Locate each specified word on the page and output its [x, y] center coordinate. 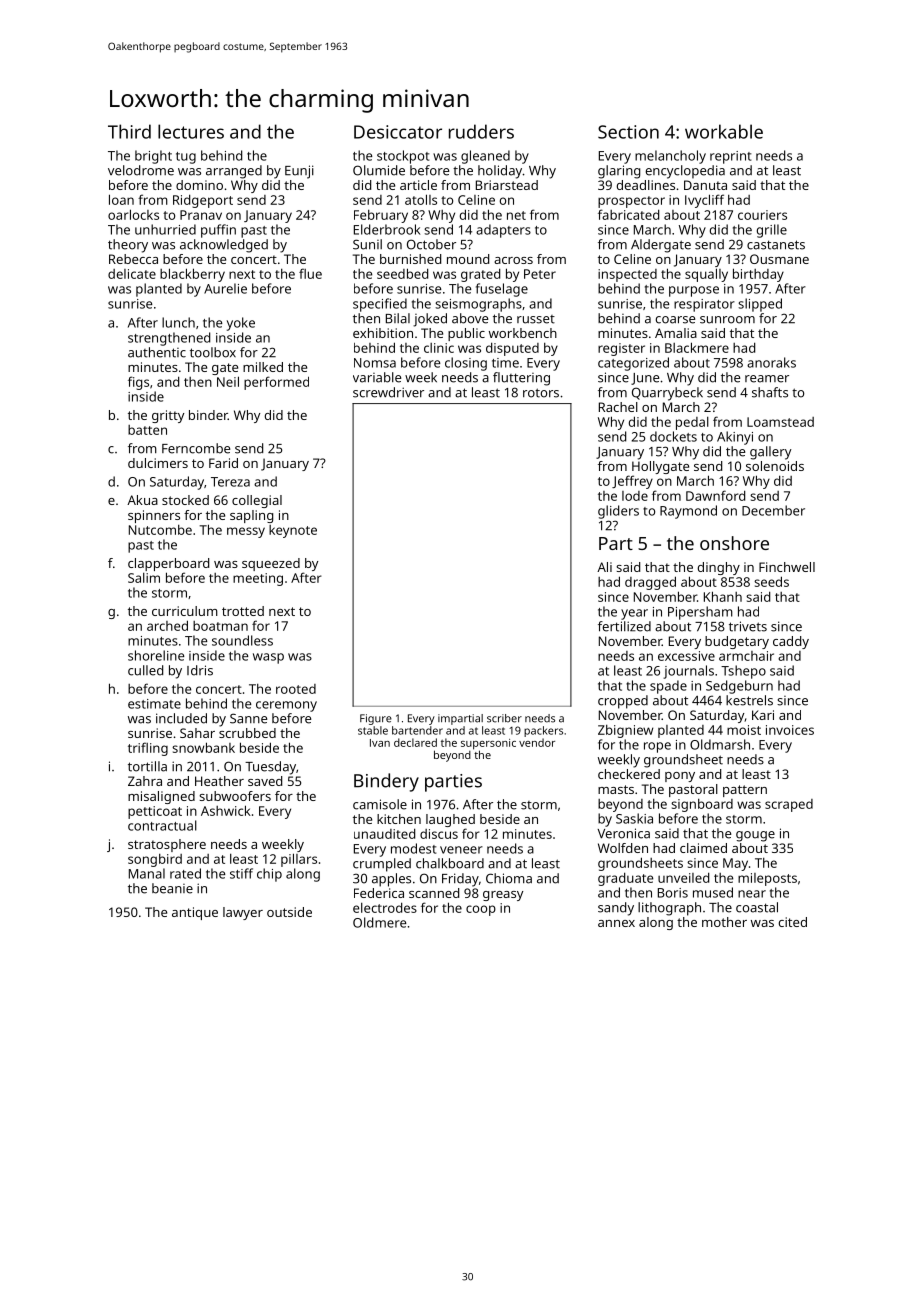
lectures [191, 131]
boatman [220, 626]
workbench [523, 333]
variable [377, 377]
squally [706, 275]
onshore [734, 543]
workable [724, 131]
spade [668, 687]
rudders [481, 131]
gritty [168, 416]
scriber [504, 718]
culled [145, 670]
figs [138, 383]
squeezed [271, 564]
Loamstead [780, 422]
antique [195, 913]
